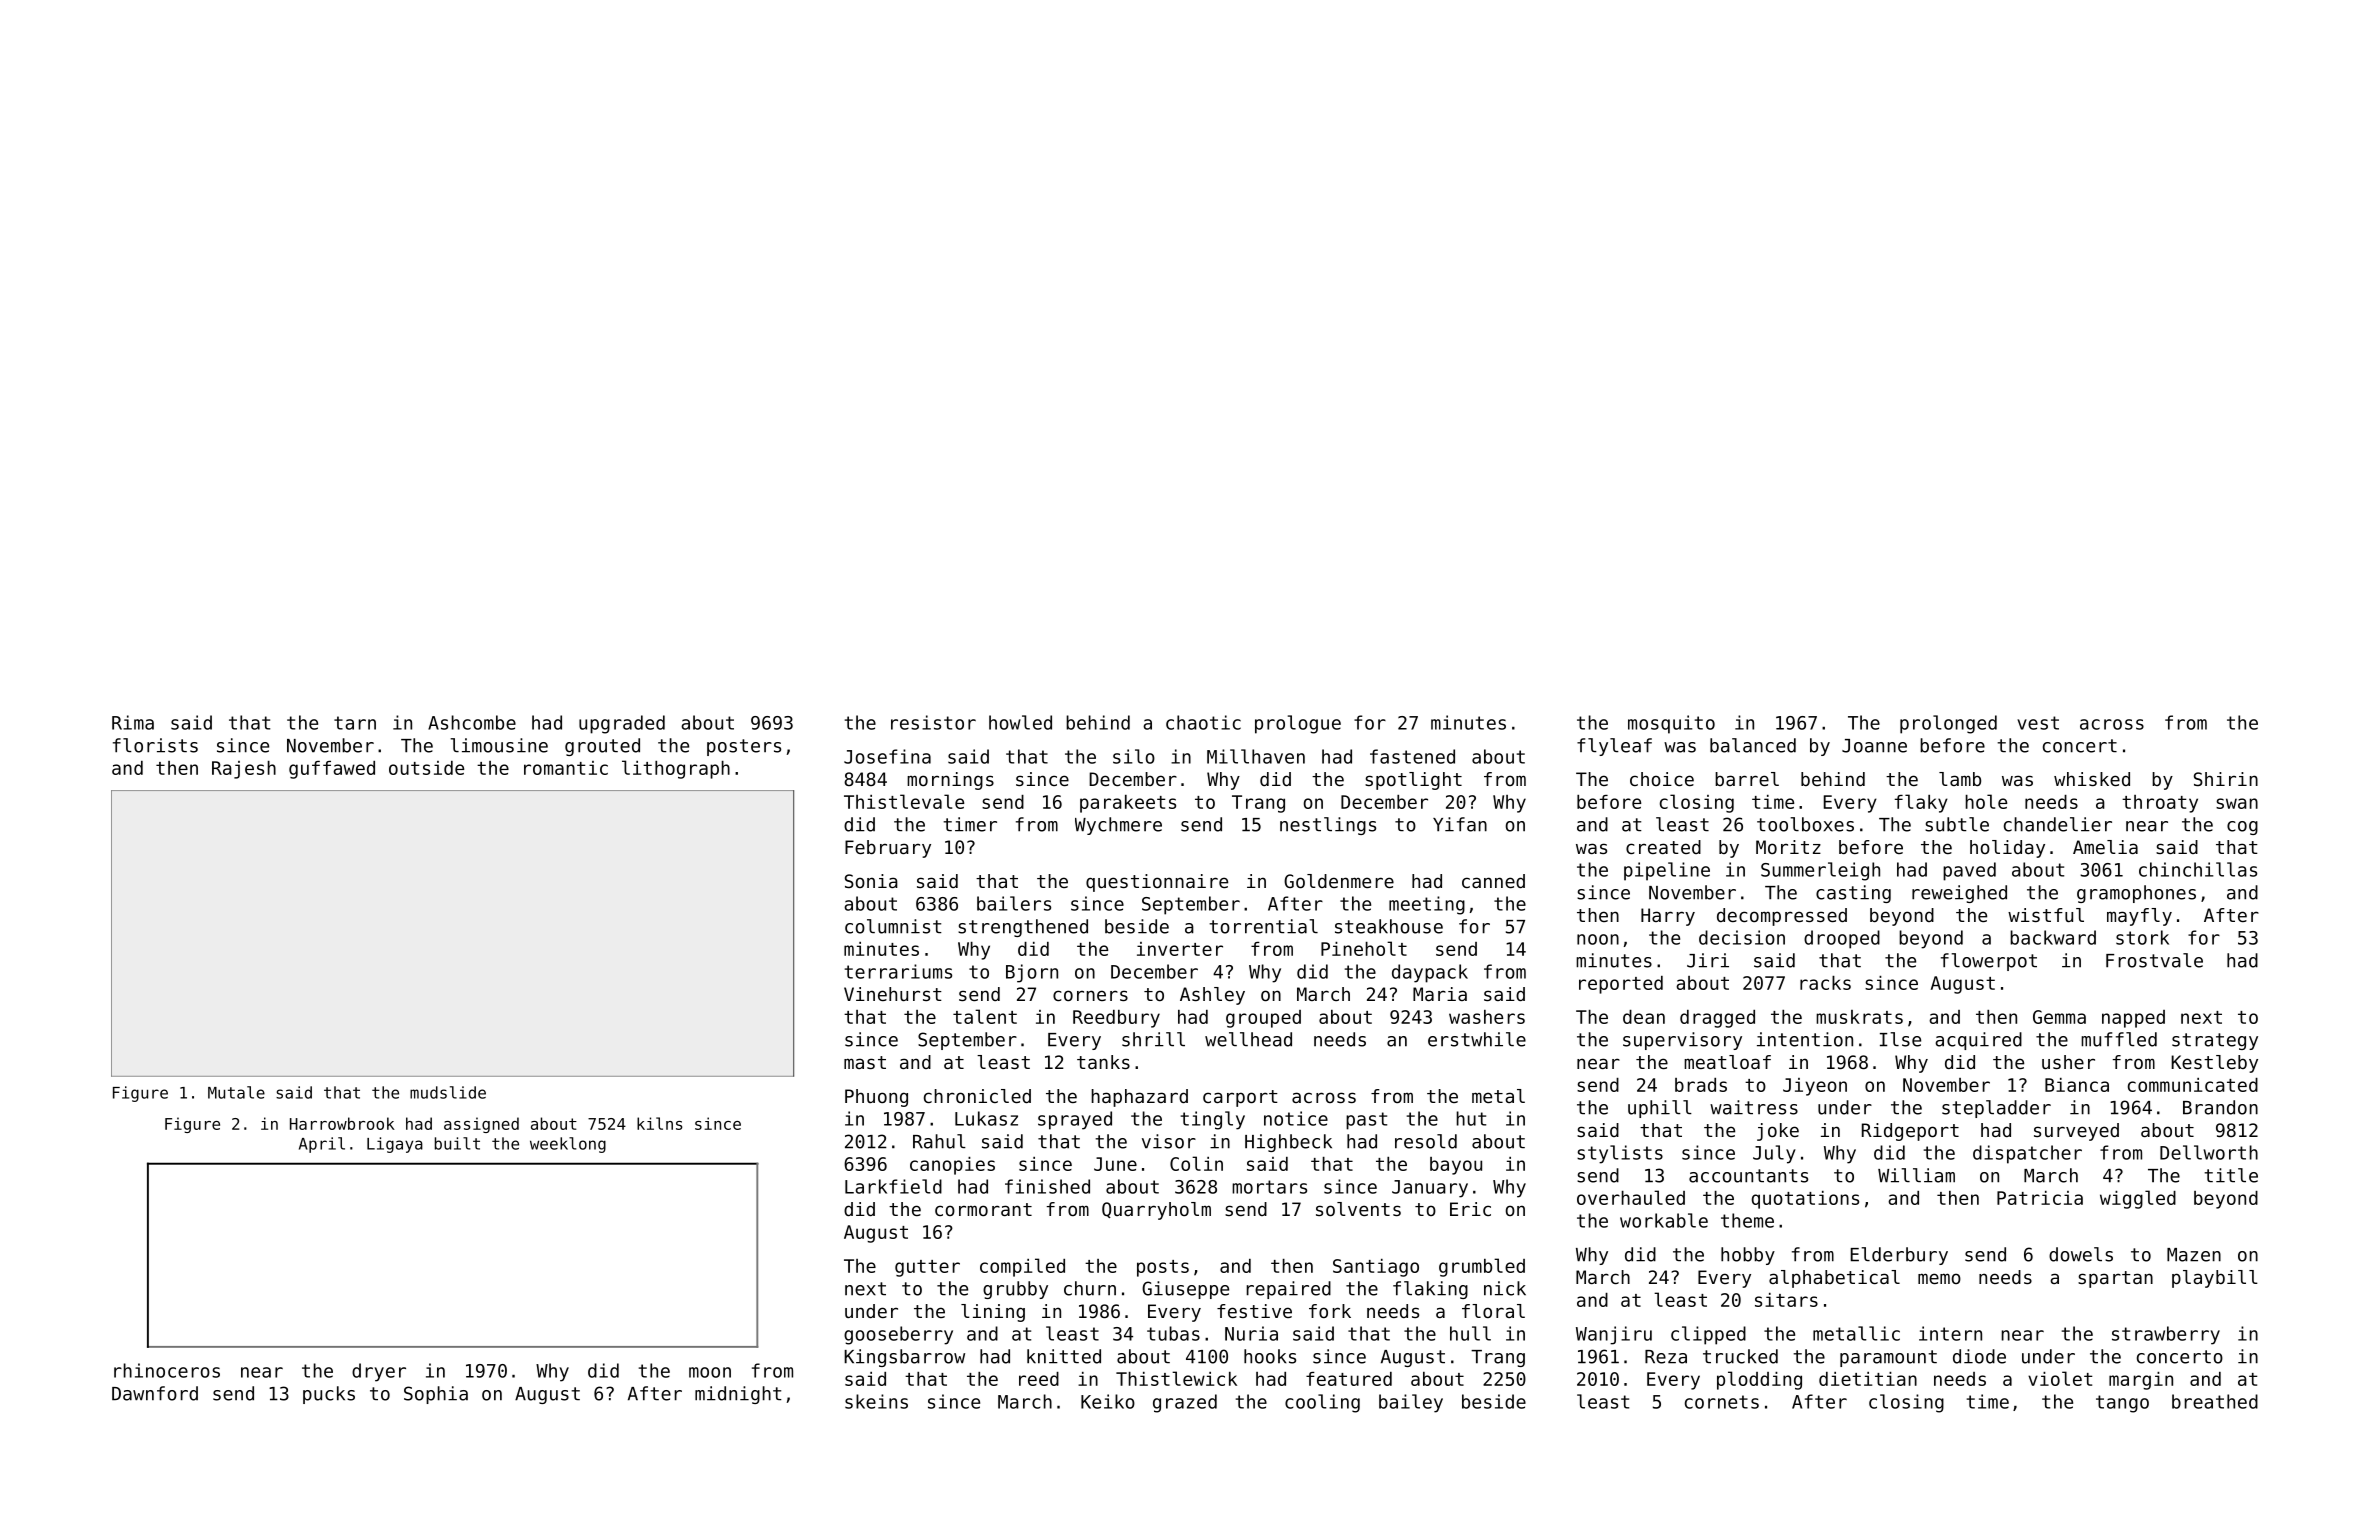  What do you see at coordinates (865, 1062) in the screenshot?
I see `mast` at bounding box center [865, 1062].
